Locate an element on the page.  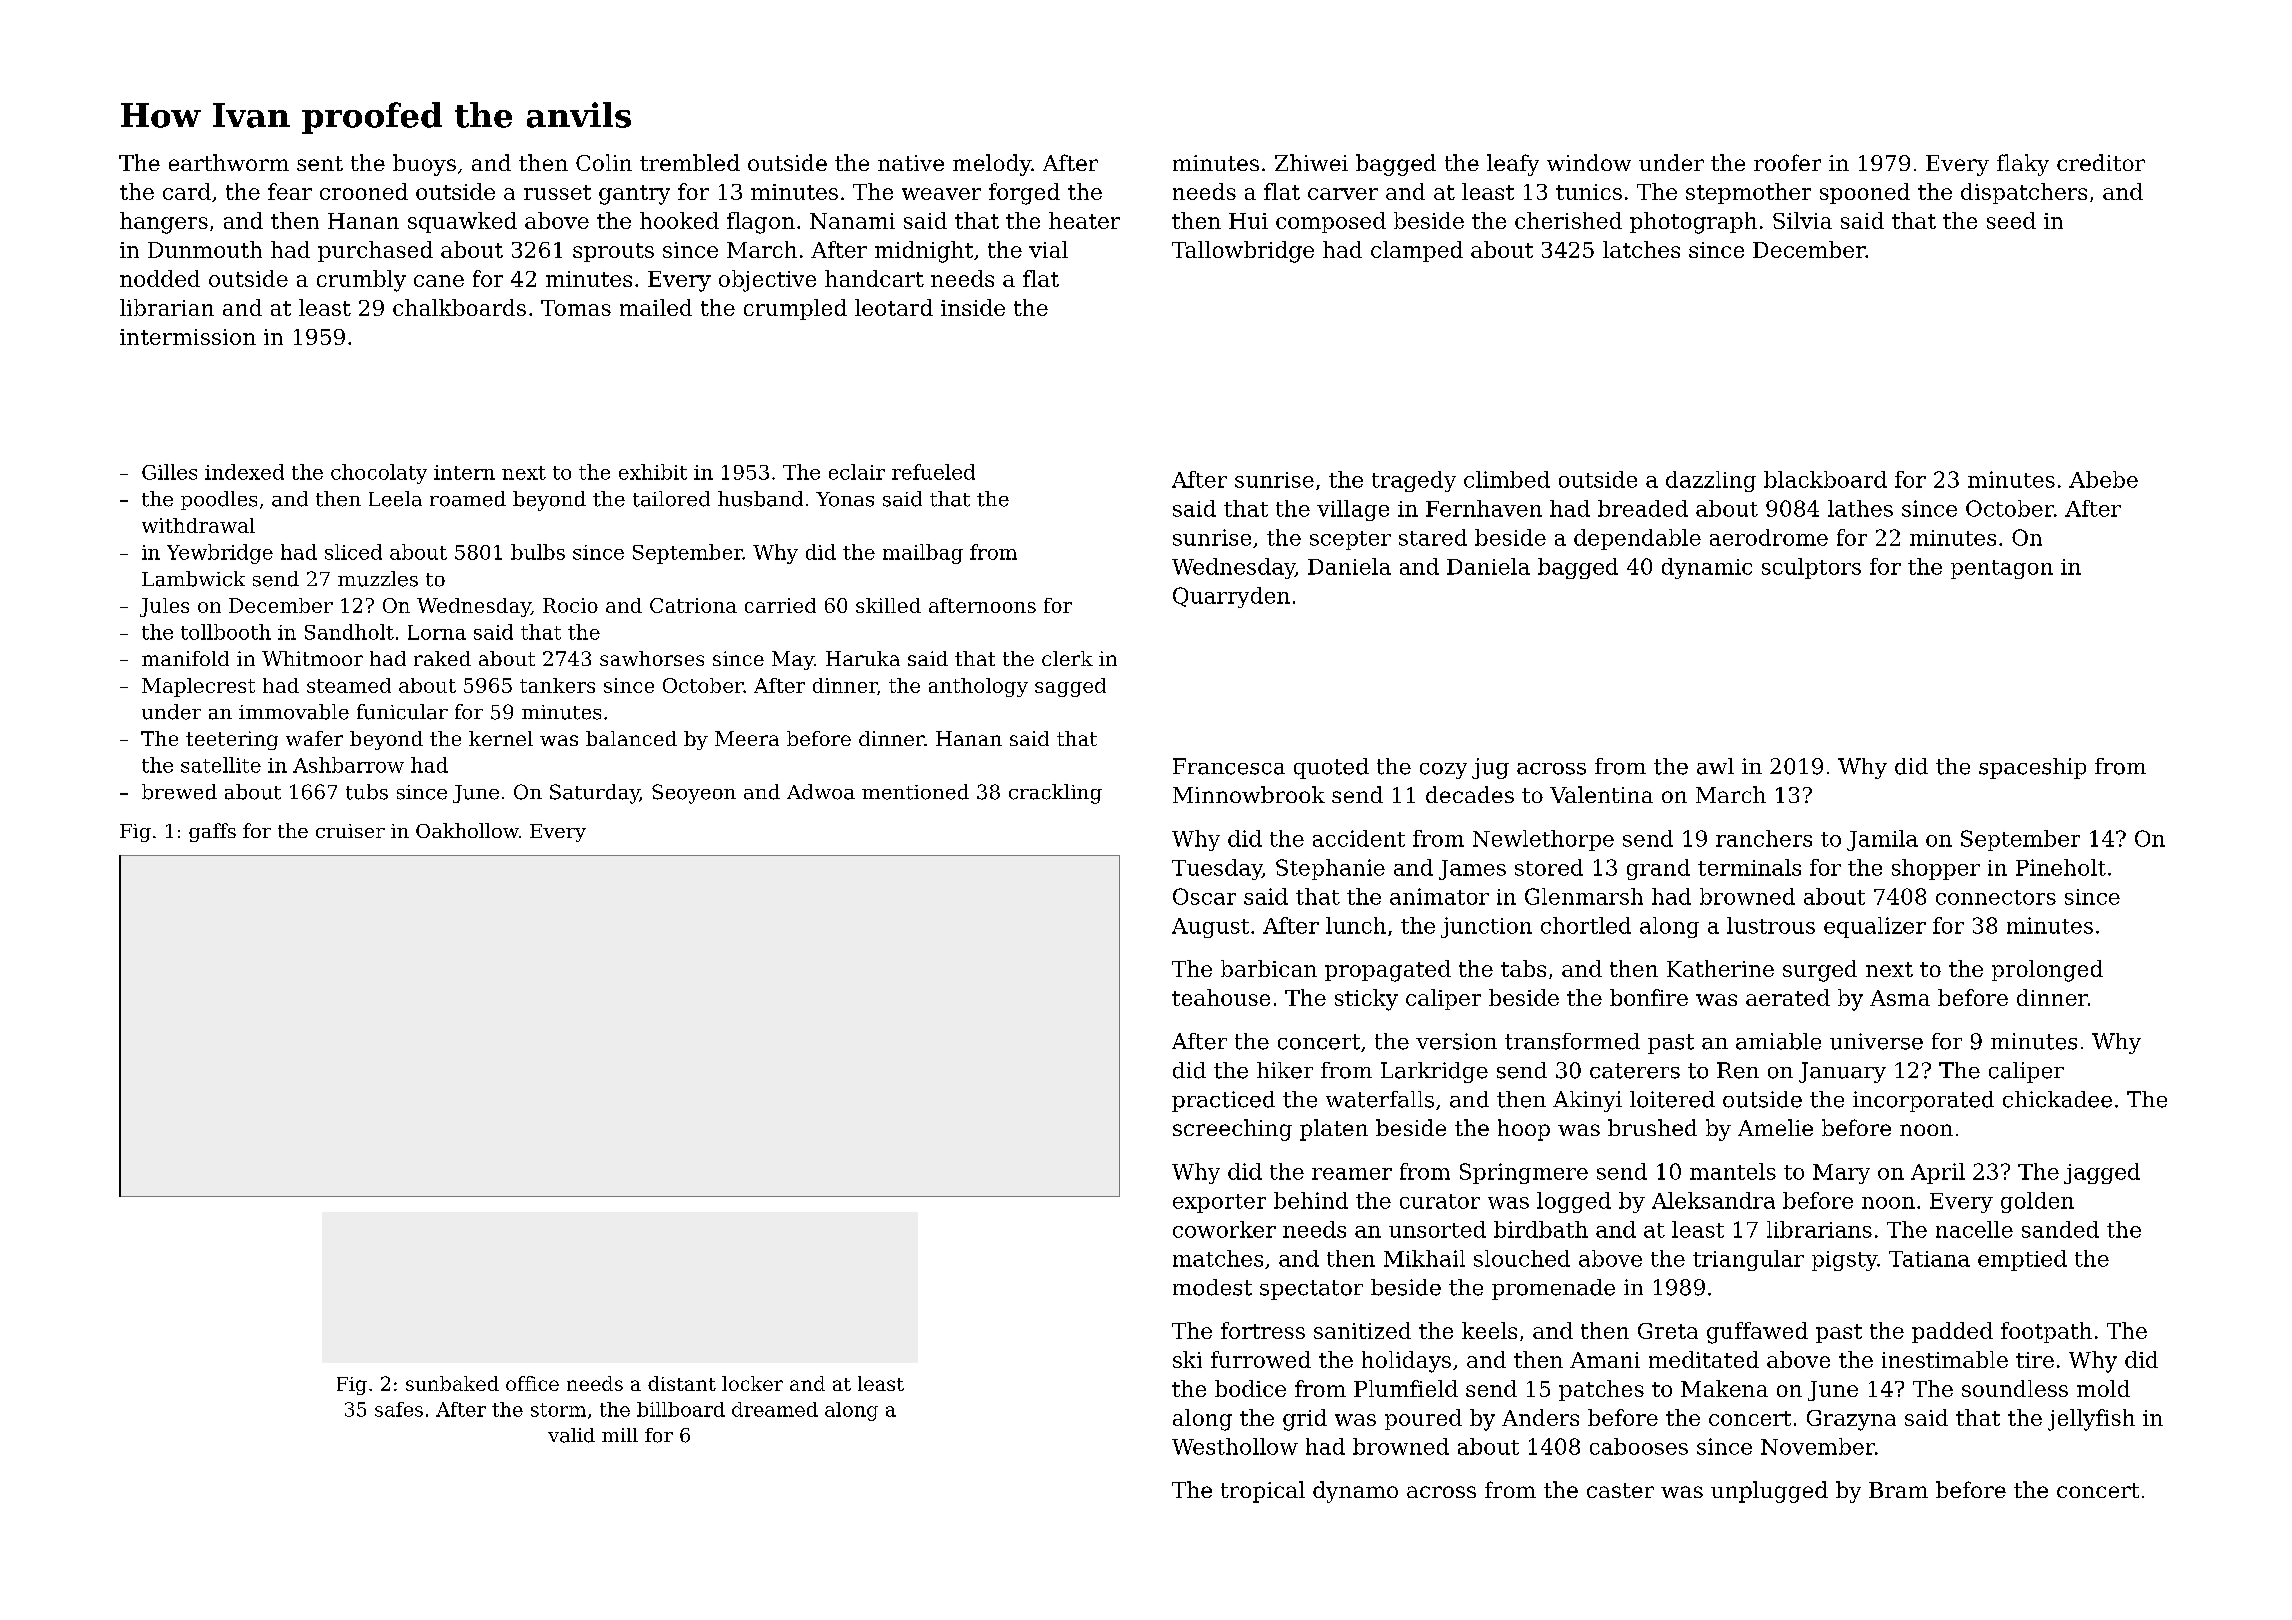
Adwoa is located at coordinates (821, 792).
